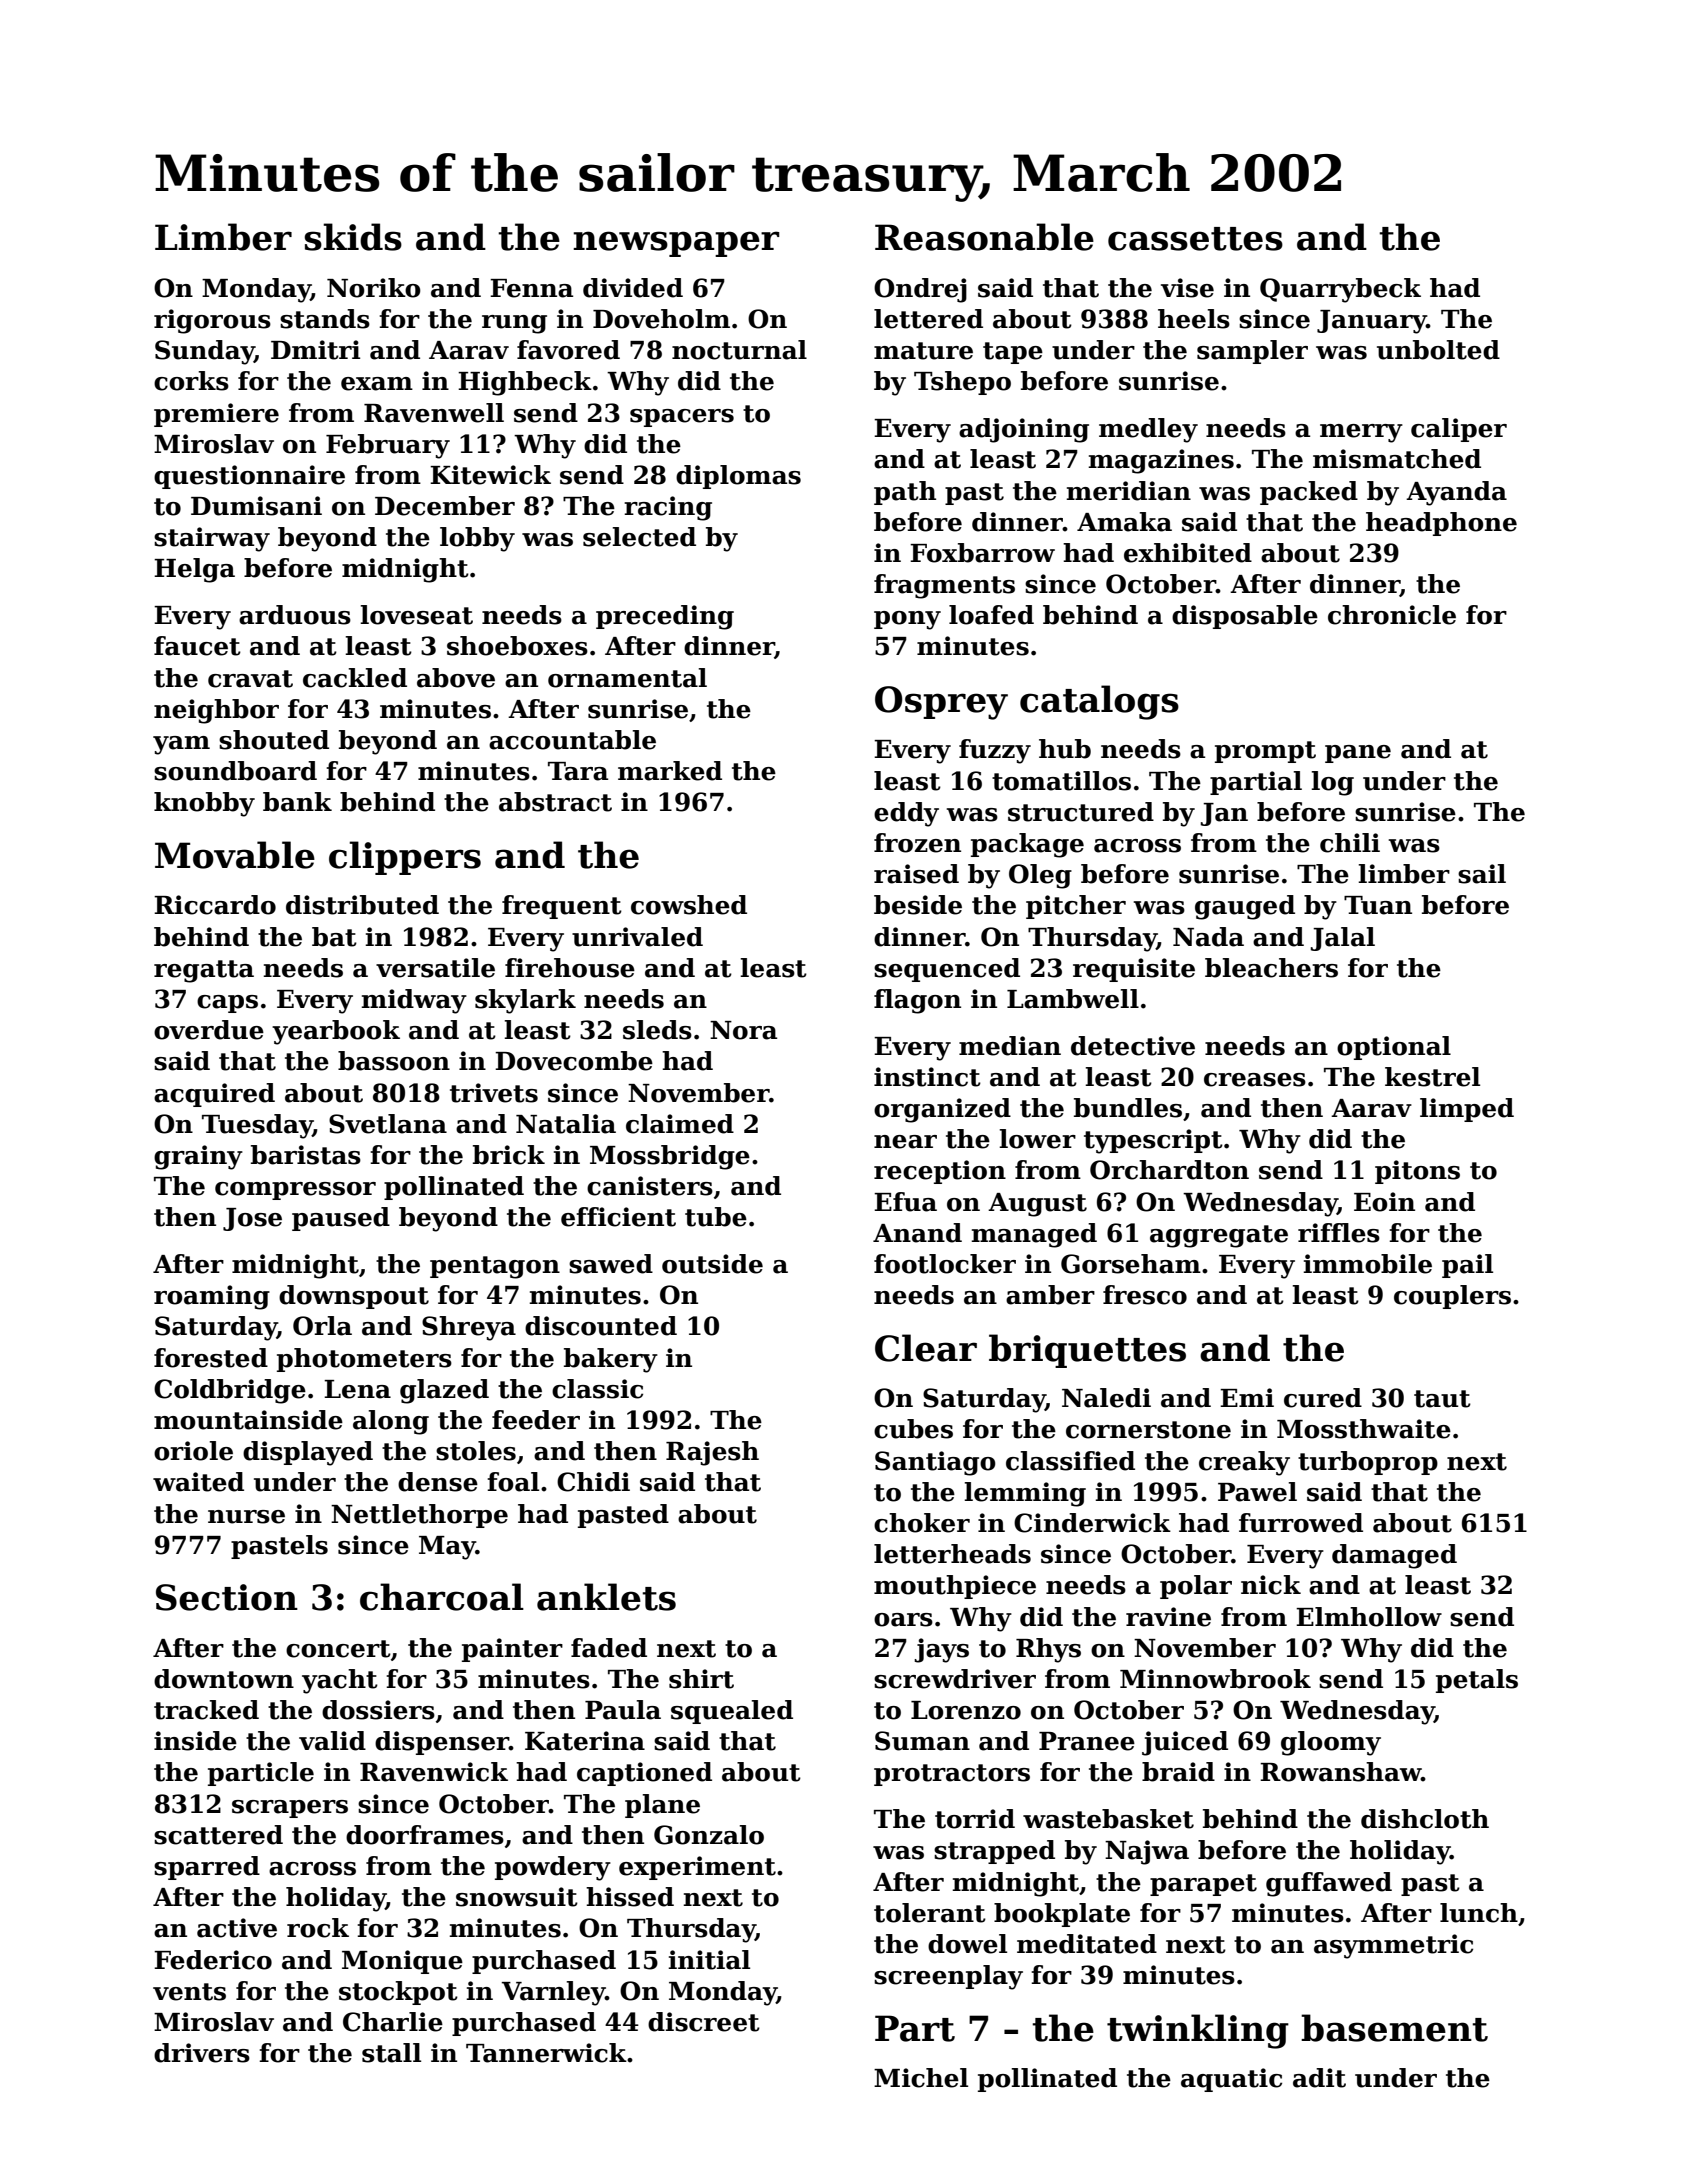  What do you see at coordinates (1329, 1884) in the screenshot?
I see `guffawed` at bounding box center [1329, 1884].
